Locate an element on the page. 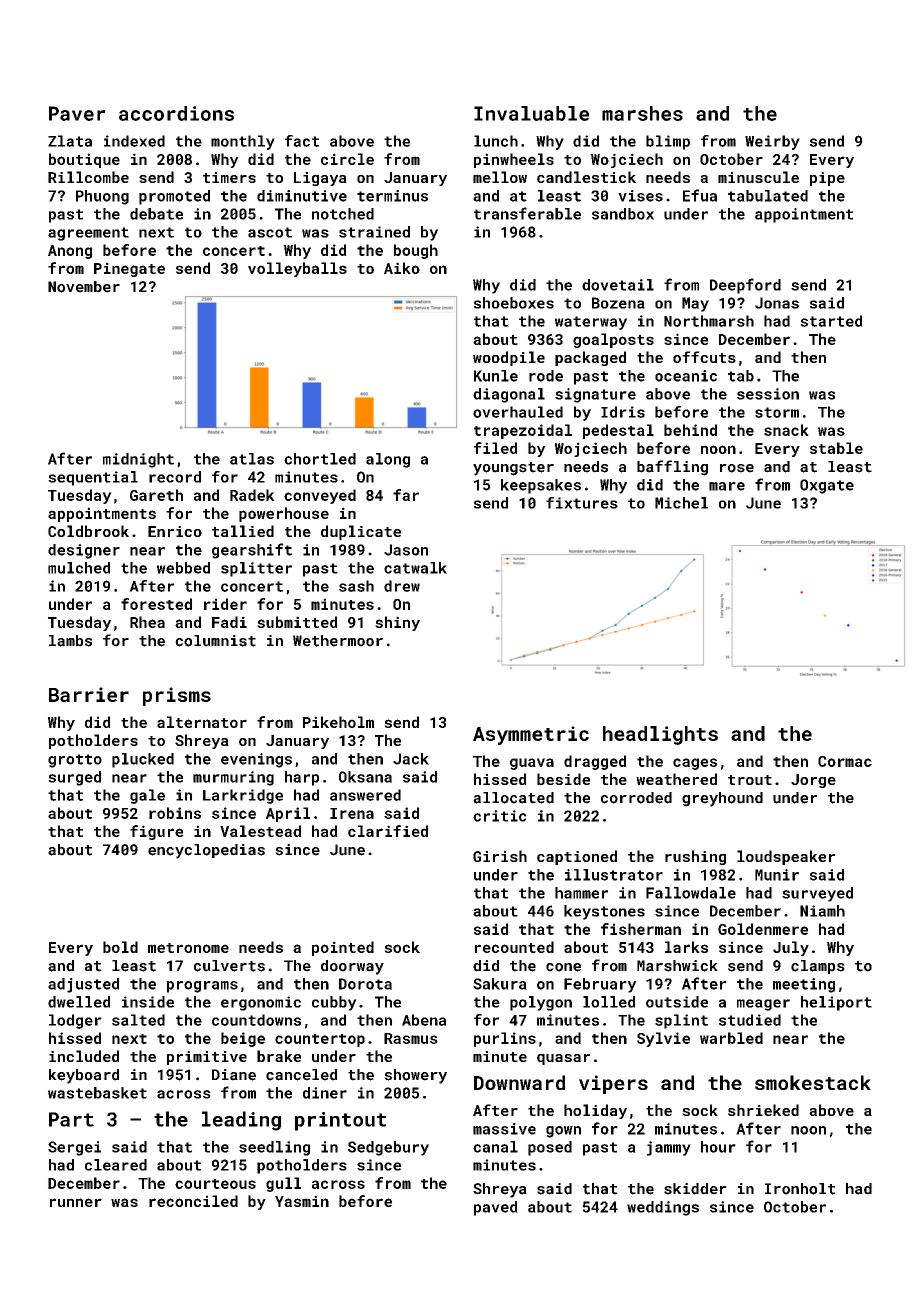 The width and height of the image is (924, 1308). headlights is located at coordinates (660, 735).
